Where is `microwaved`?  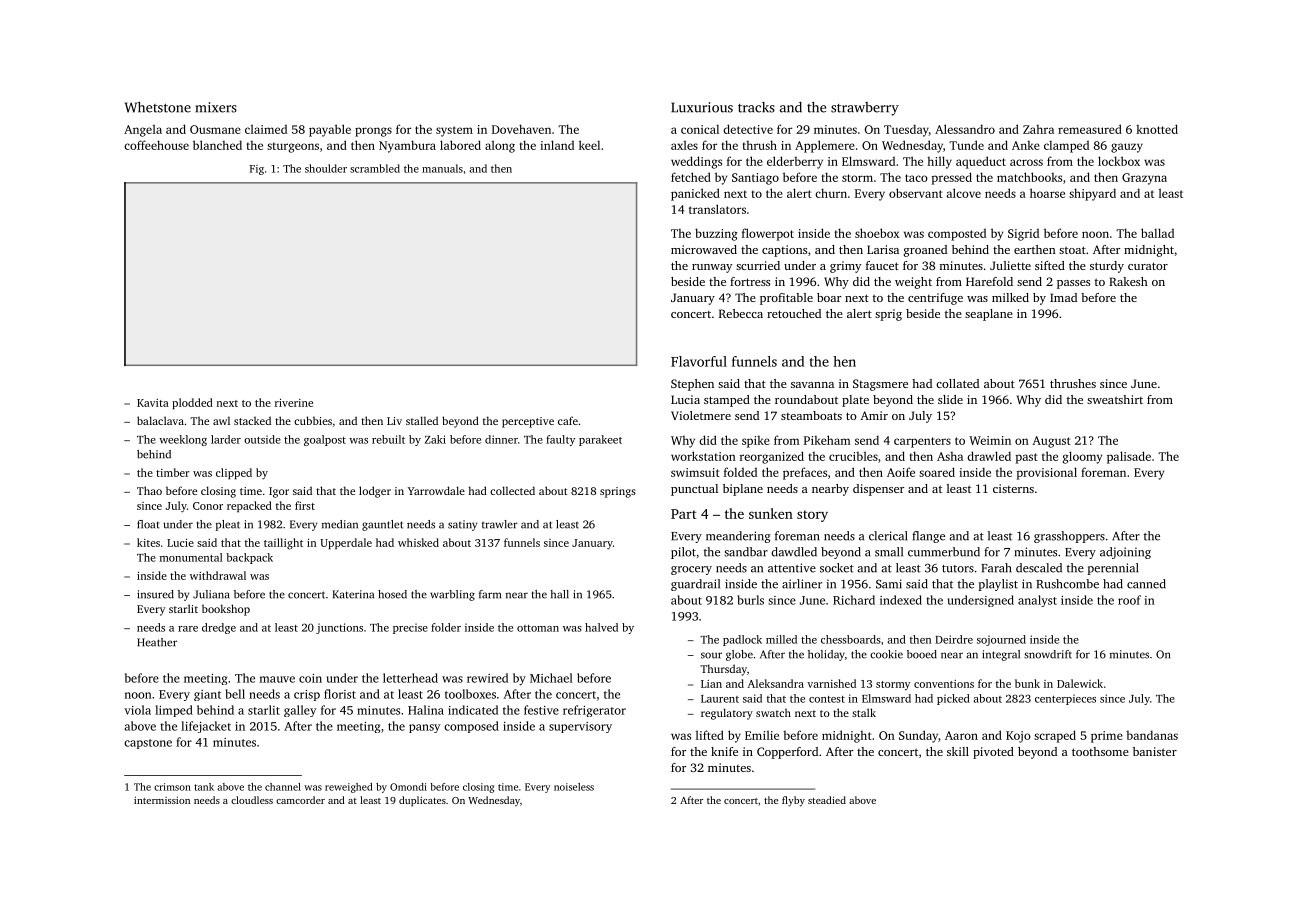 microwaved is located at coordinates (704, 249).
